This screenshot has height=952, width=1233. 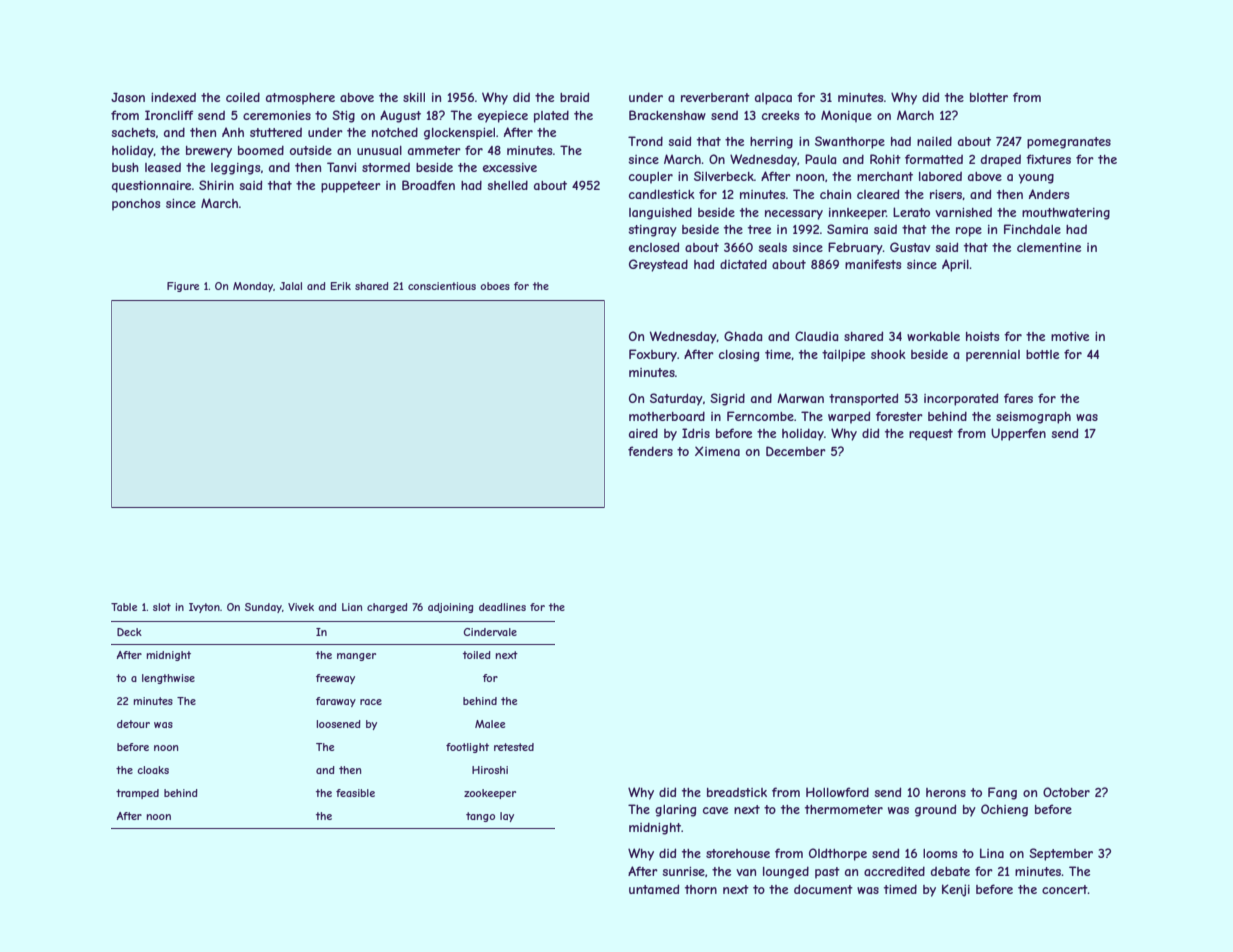 I want to click on coiled, so click(x=243, y=97).
